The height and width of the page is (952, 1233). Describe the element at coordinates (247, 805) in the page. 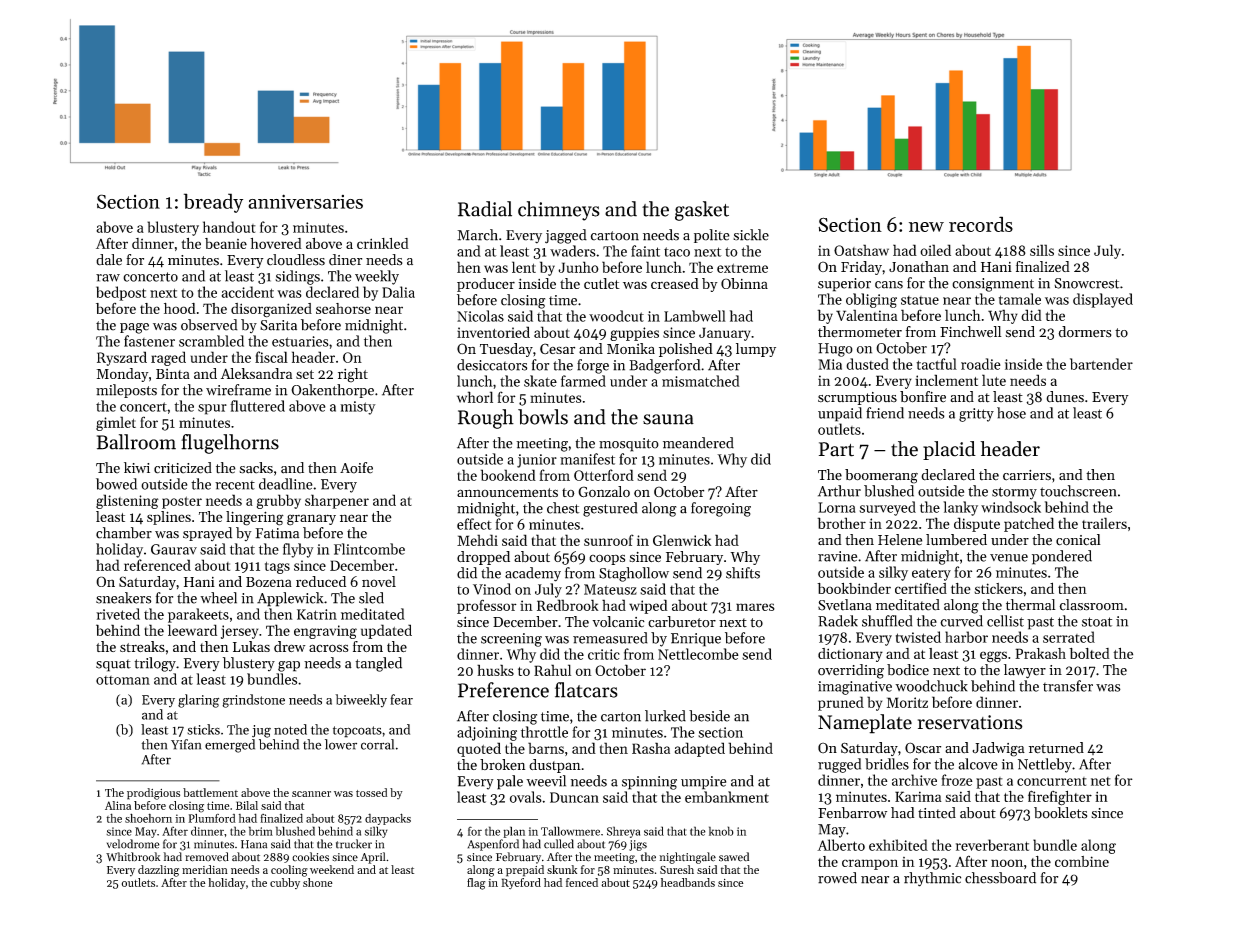

I see `Bilal` at that location.
